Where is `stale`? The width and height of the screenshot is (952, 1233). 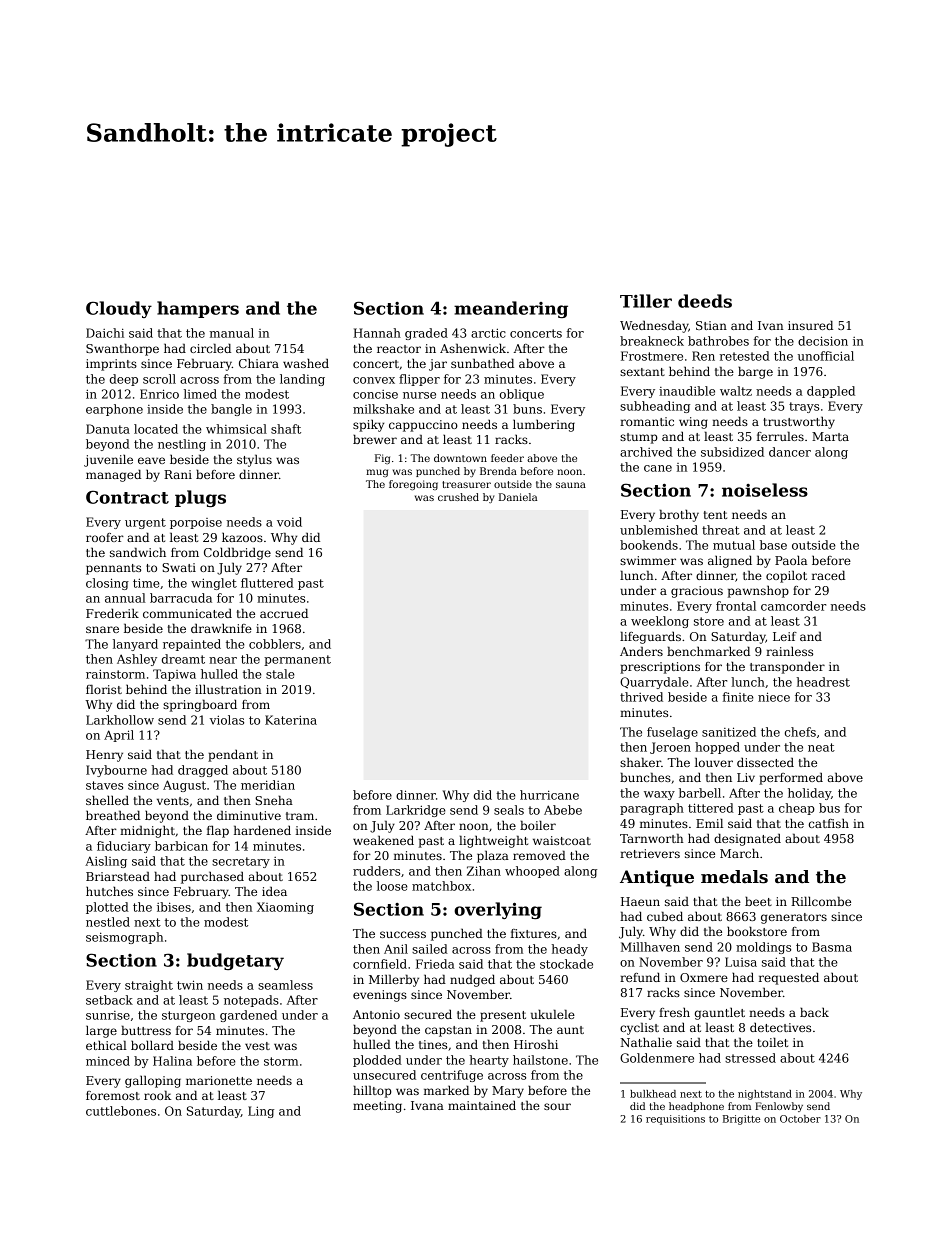 stale is located at coordinates (280, 674).
